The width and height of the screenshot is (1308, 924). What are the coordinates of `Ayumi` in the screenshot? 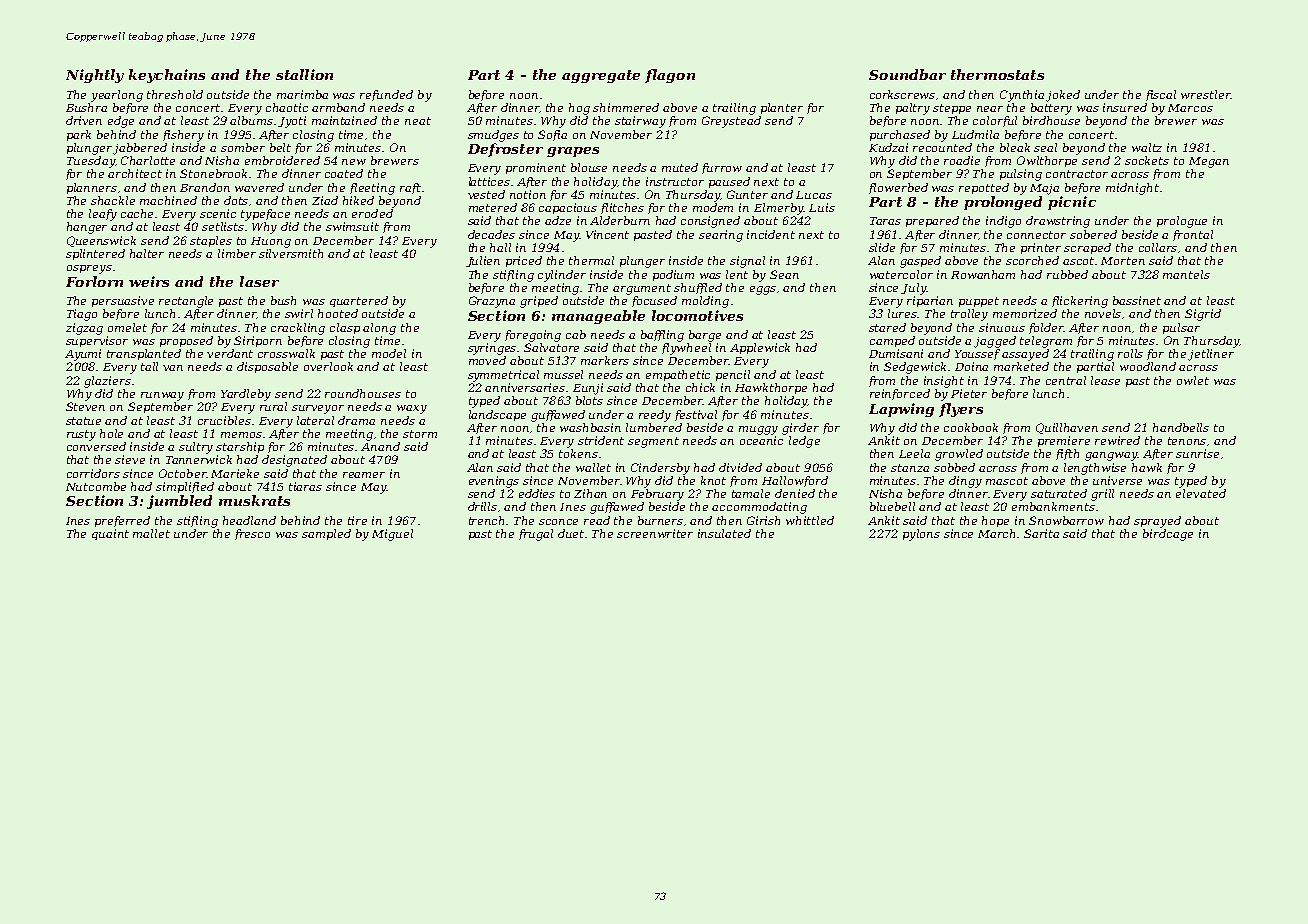 It's located at (83, 355).
